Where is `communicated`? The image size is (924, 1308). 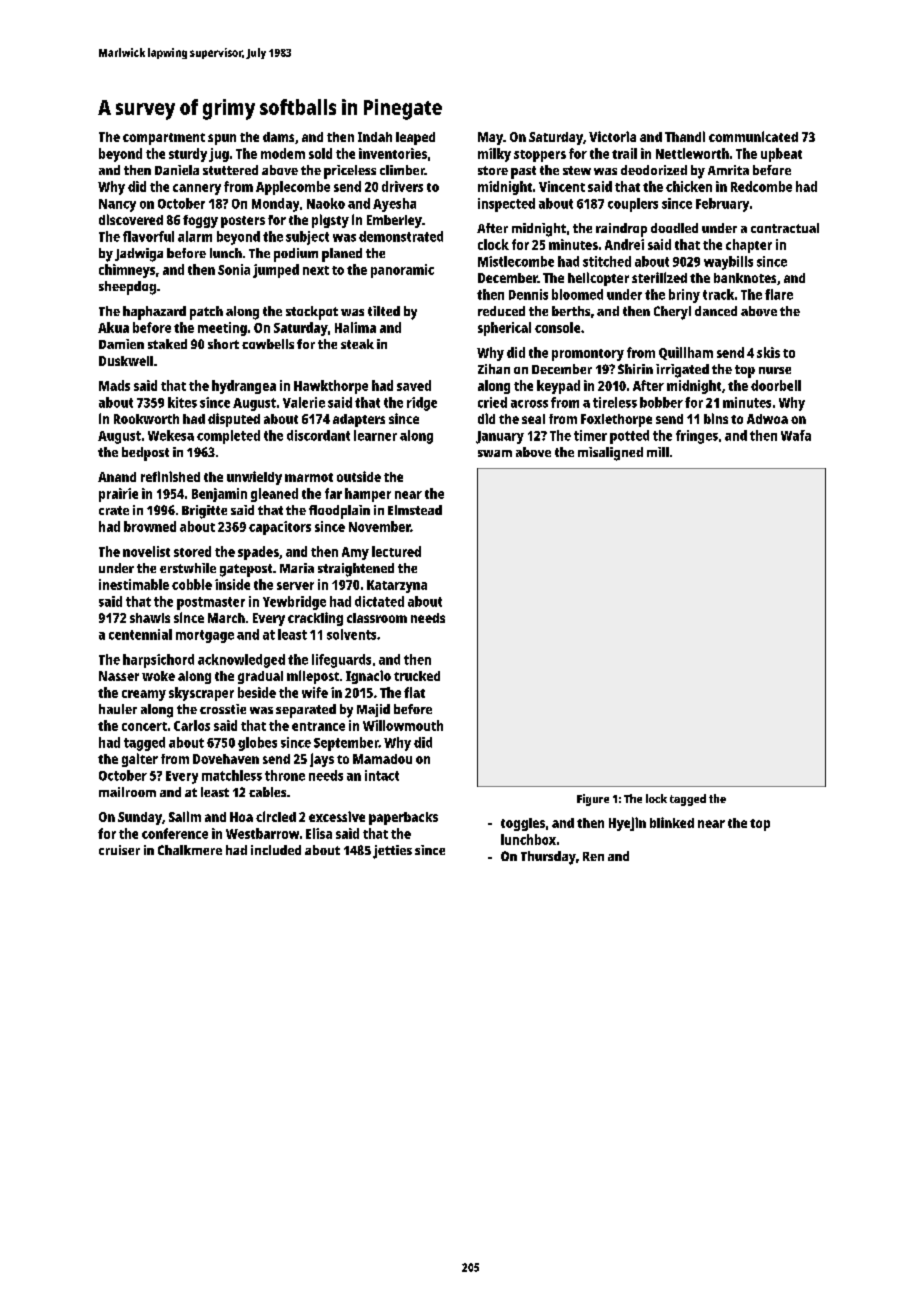 communicated is located at coordinates (753, 136).
